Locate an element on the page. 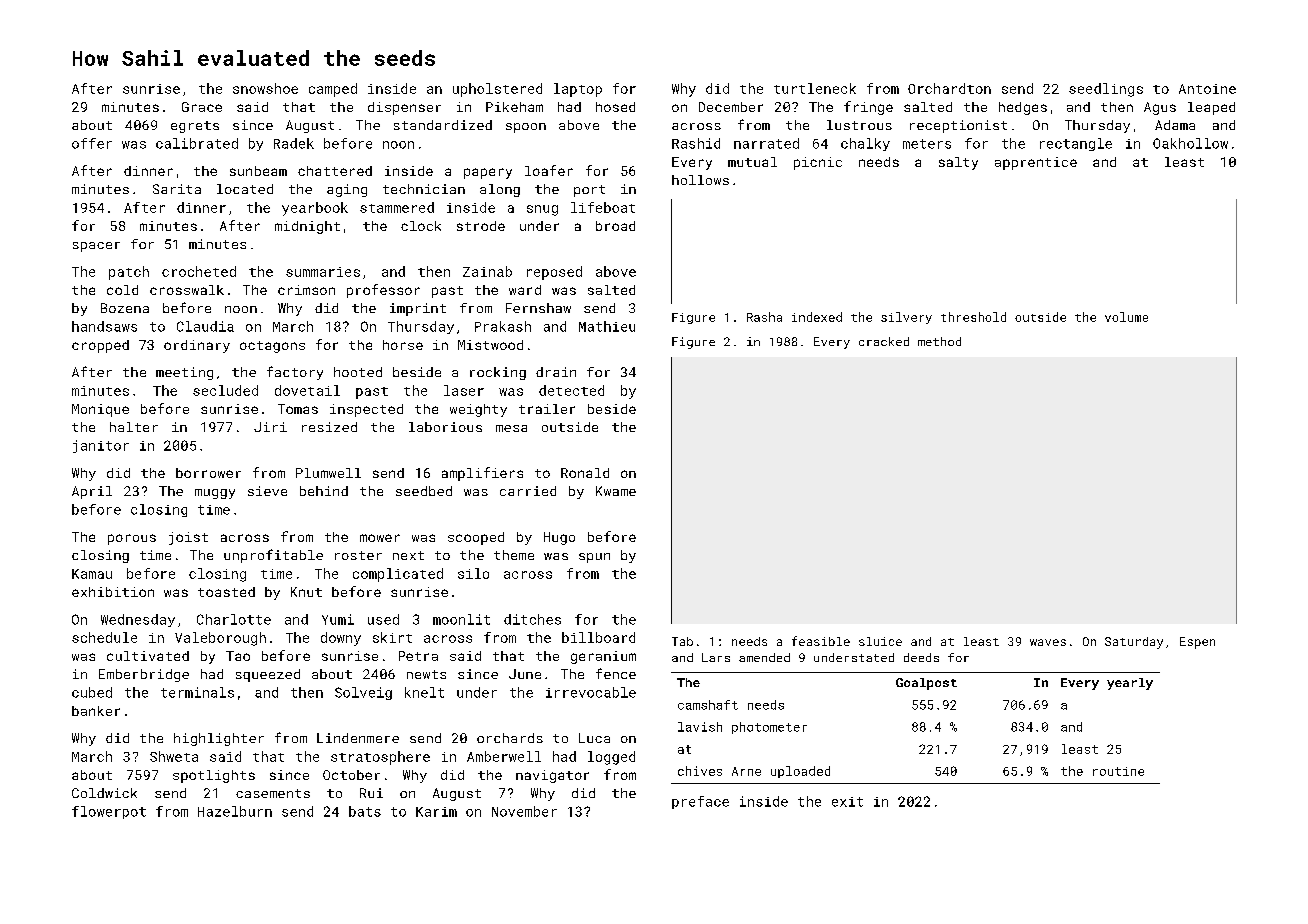  volume is located at coordinates (1126, 317).
